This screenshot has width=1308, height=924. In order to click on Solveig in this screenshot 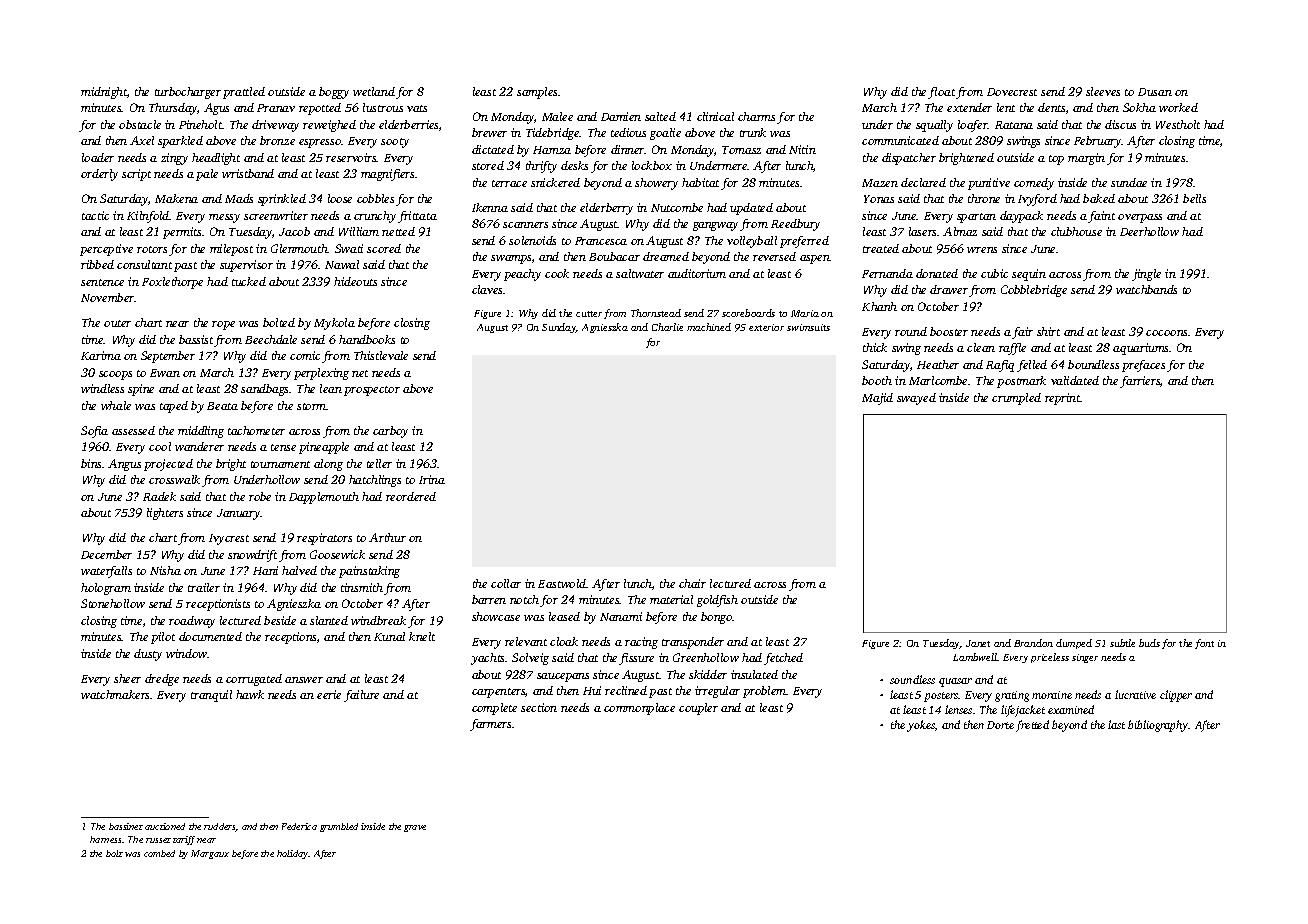, I will do `click(530, 659)`.
